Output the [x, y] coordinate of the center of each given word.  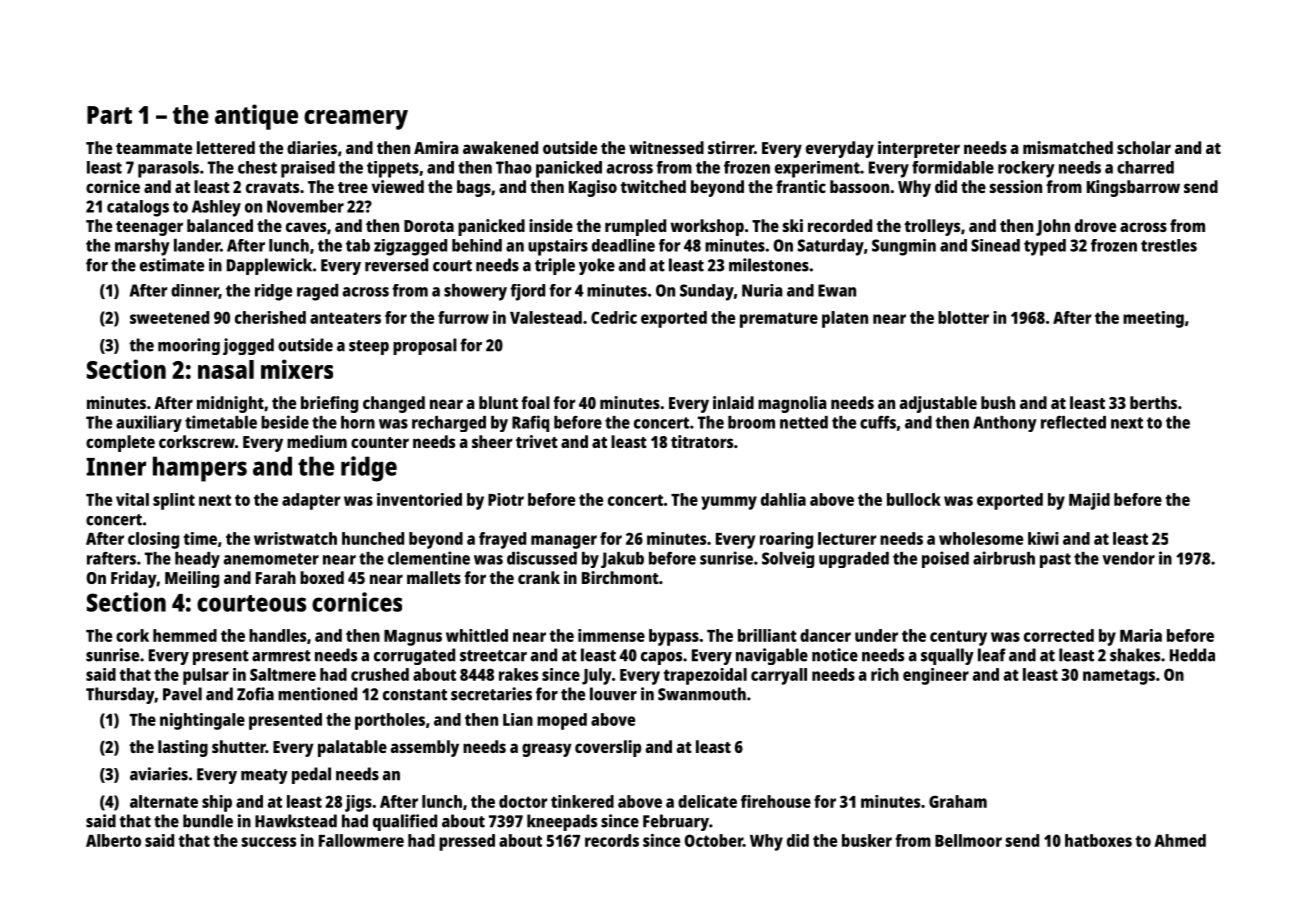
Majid [1089, 501]
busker [867, 840]
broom [751, 422]
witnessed [666, 147]
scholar [1144, 147]
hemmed [185, 635]
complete [120, 443]
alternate [164, 801]
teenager [149, 228]
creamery [356, 120]
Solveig [788, 559]
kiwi [1043, 538]
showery [475, 292]
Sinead [995, 245]
